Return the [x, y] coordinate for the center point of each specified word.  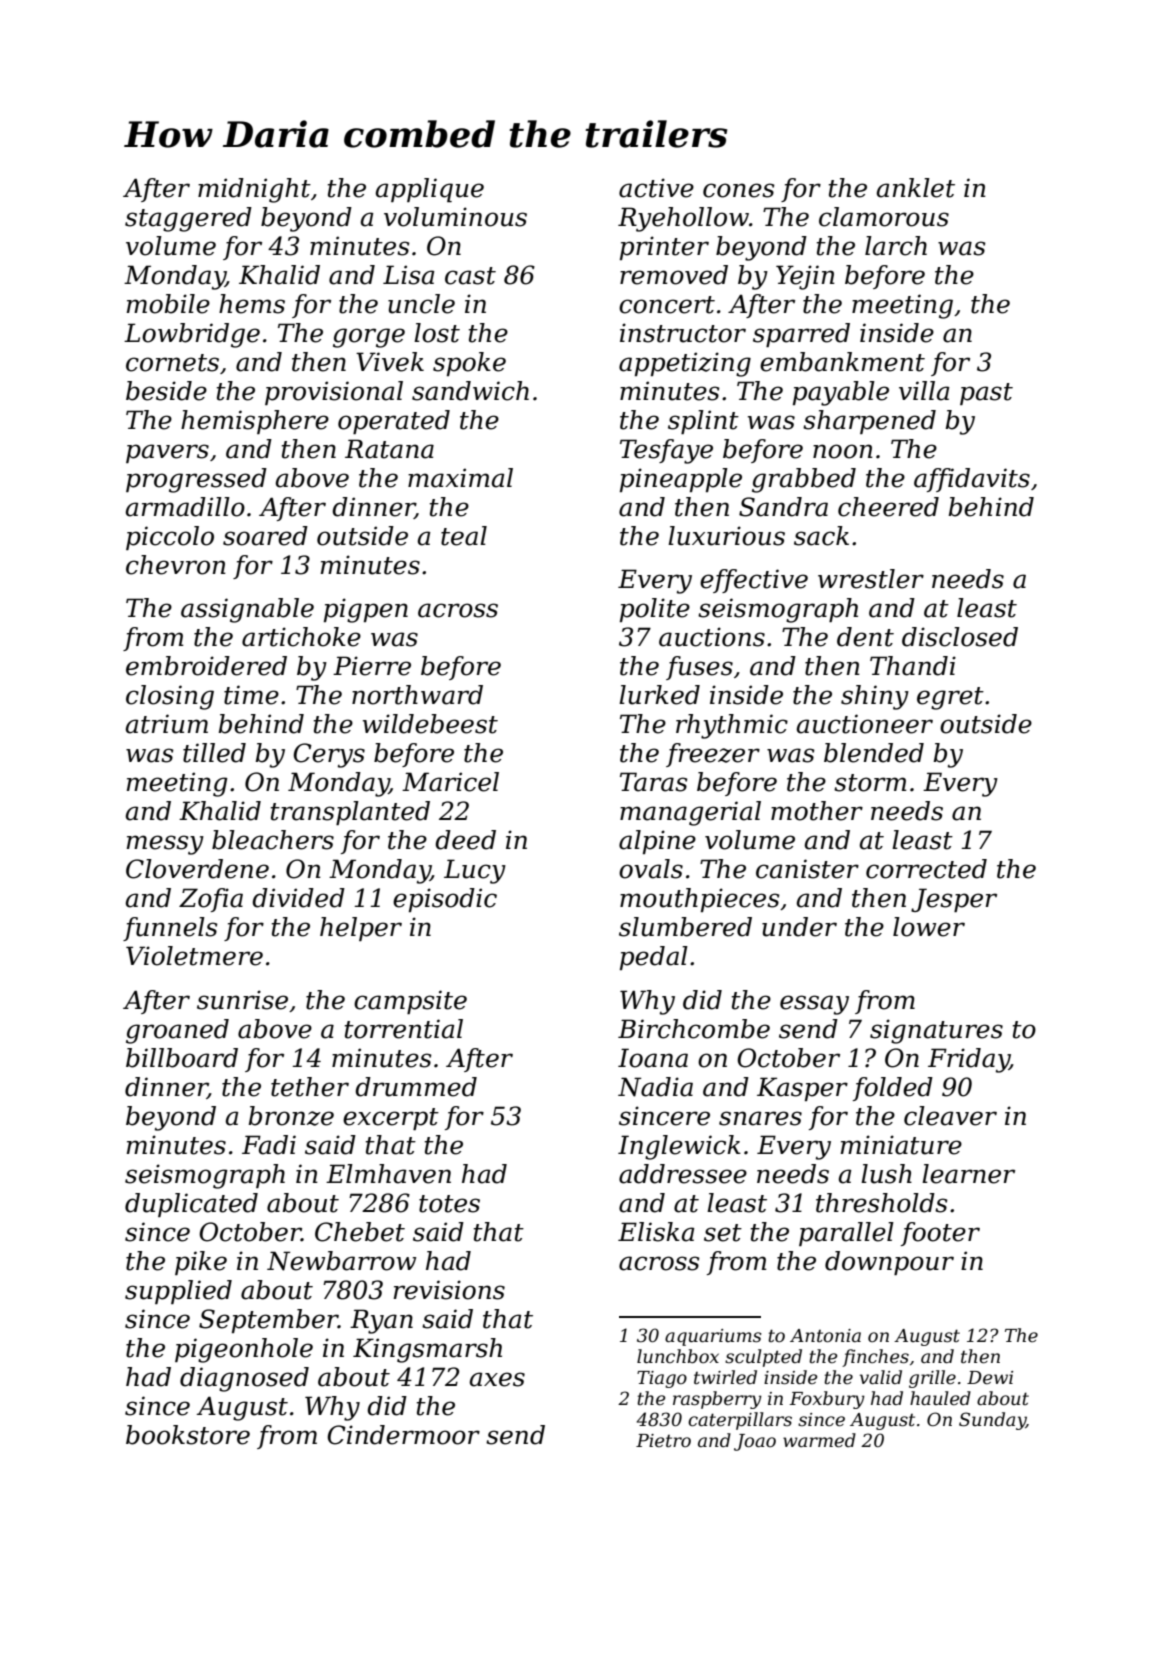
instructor [683, 333]
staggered [188, 219]
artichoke [301, 637]
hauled [940, 1398]
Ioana [653, 1058]
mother [817, 811]
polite [655, 610]
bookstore [188, 1435]
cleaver [950, 1116]
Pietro [663, 1441]
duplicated [191, 1205]
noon [843, 451]
